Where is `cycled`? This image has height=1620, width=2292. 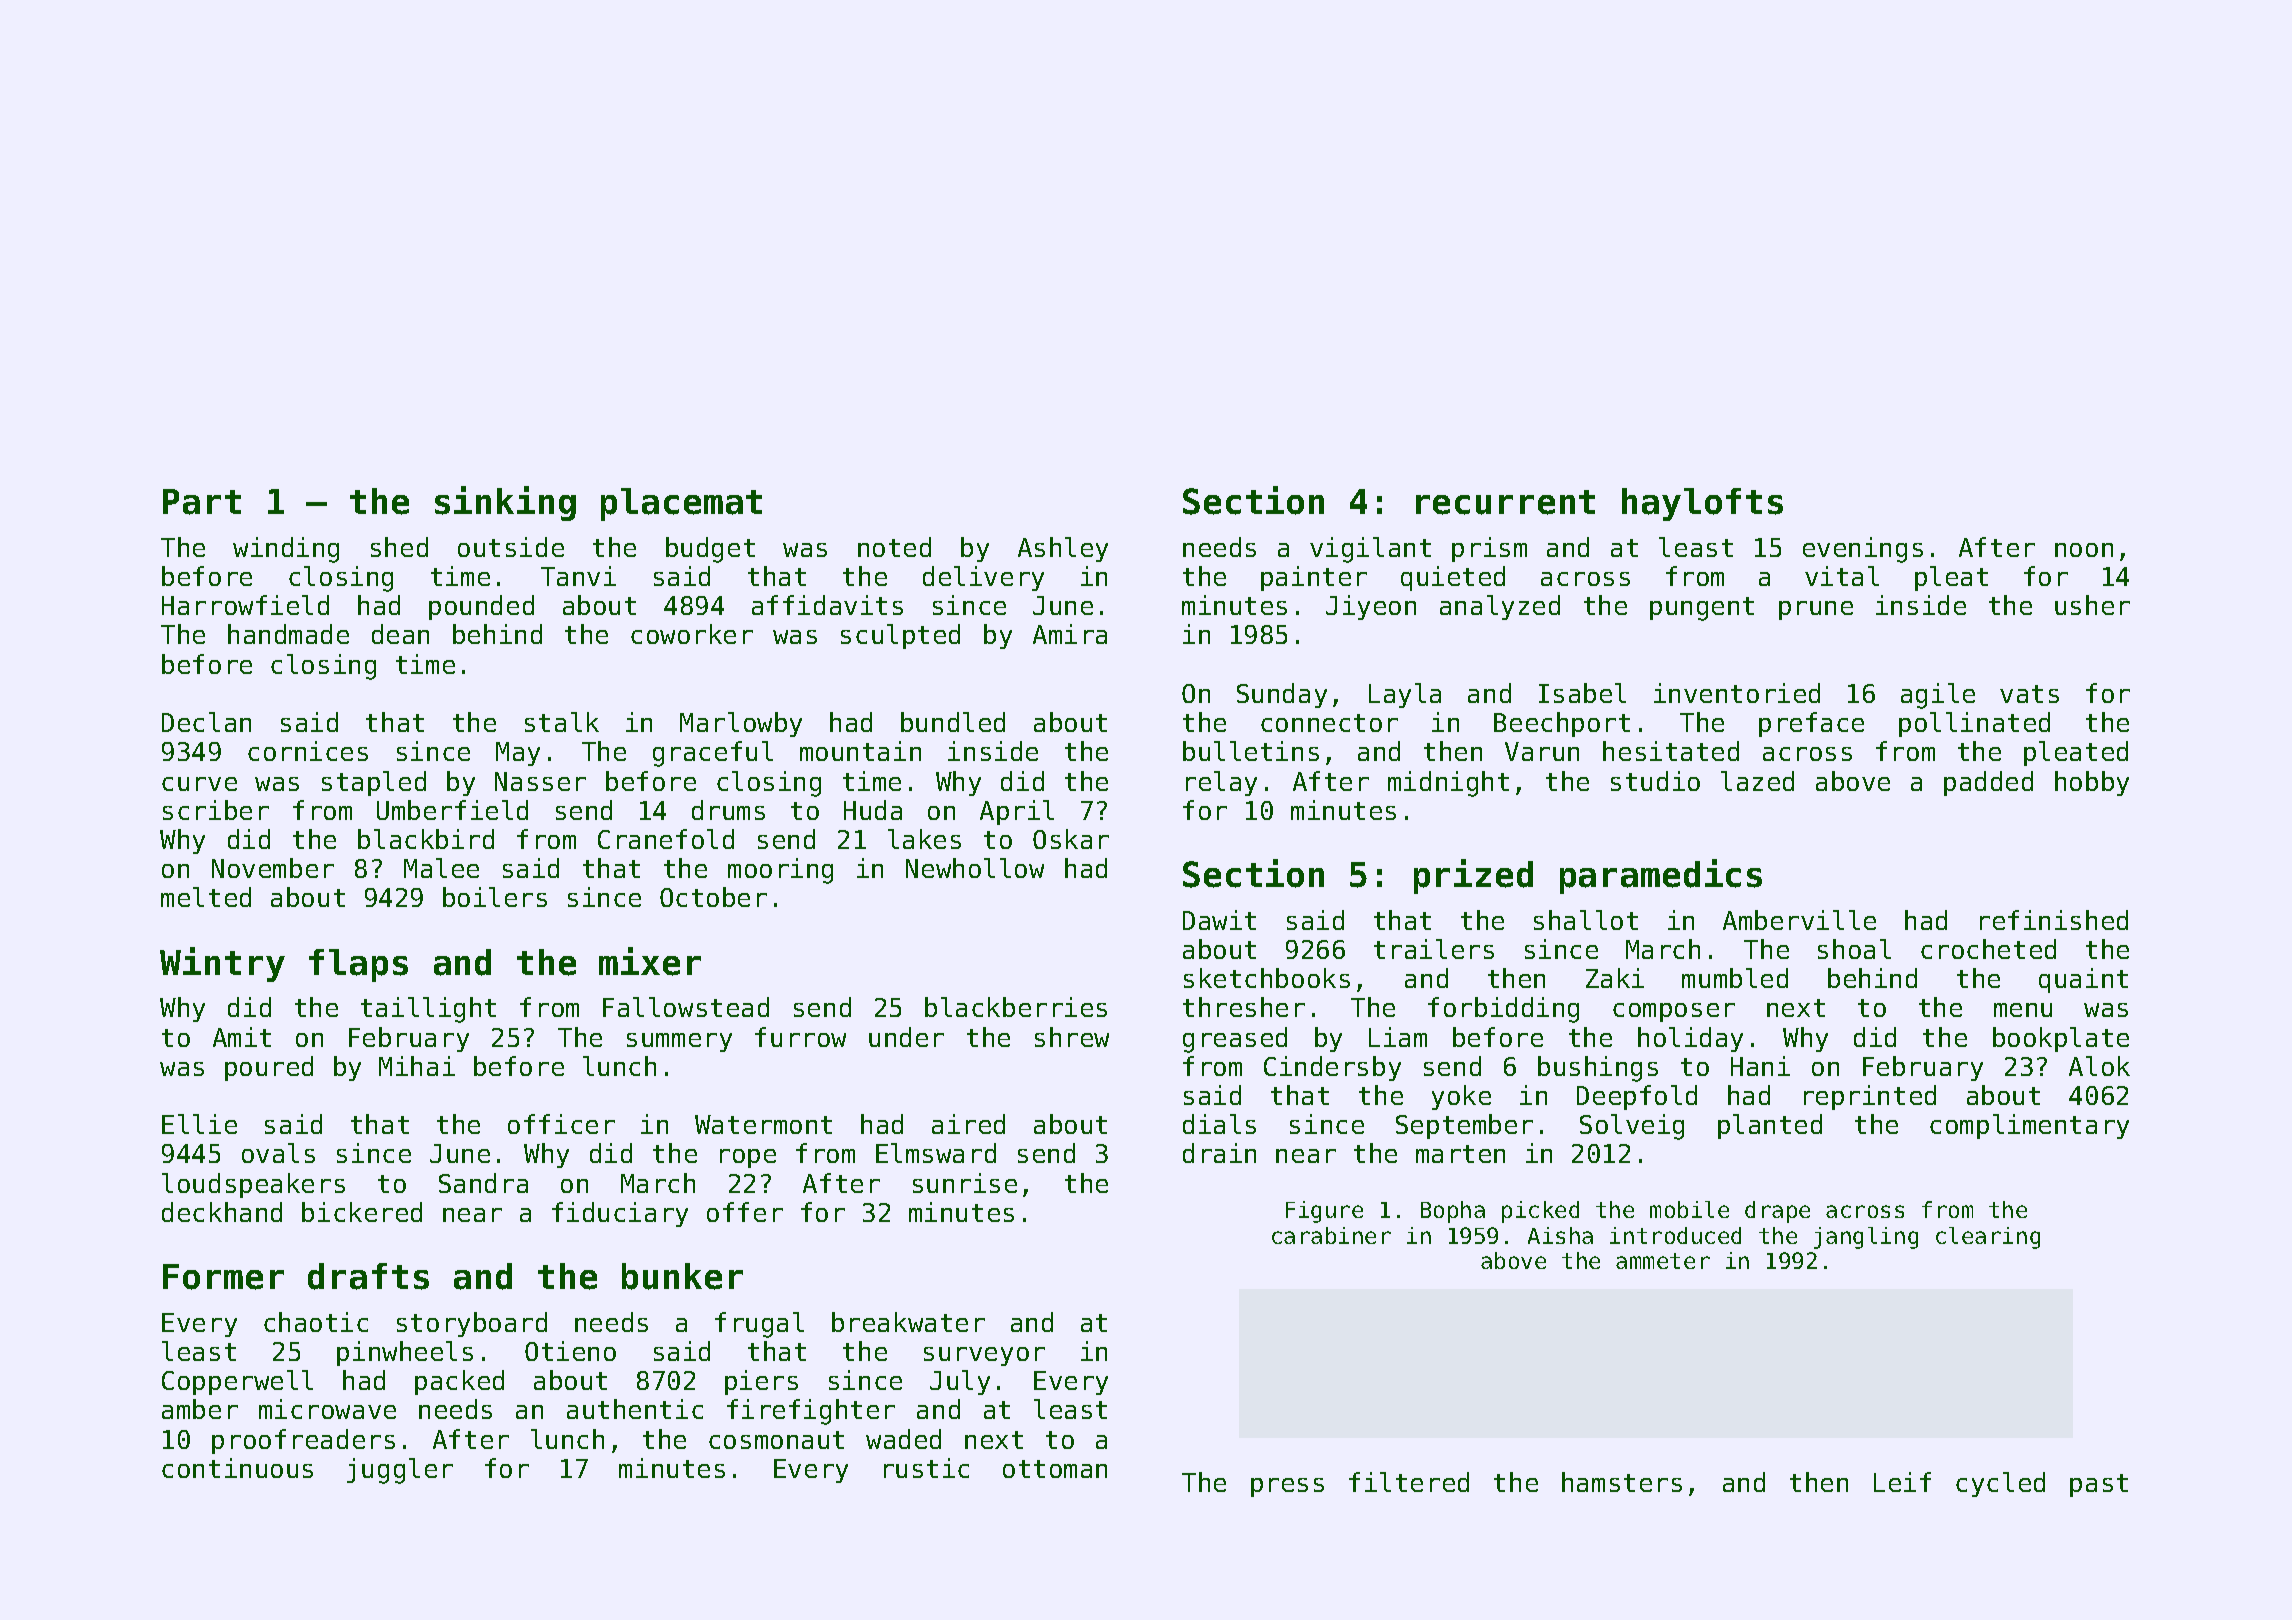
cycled is located at coordinates (2000, 1484).
